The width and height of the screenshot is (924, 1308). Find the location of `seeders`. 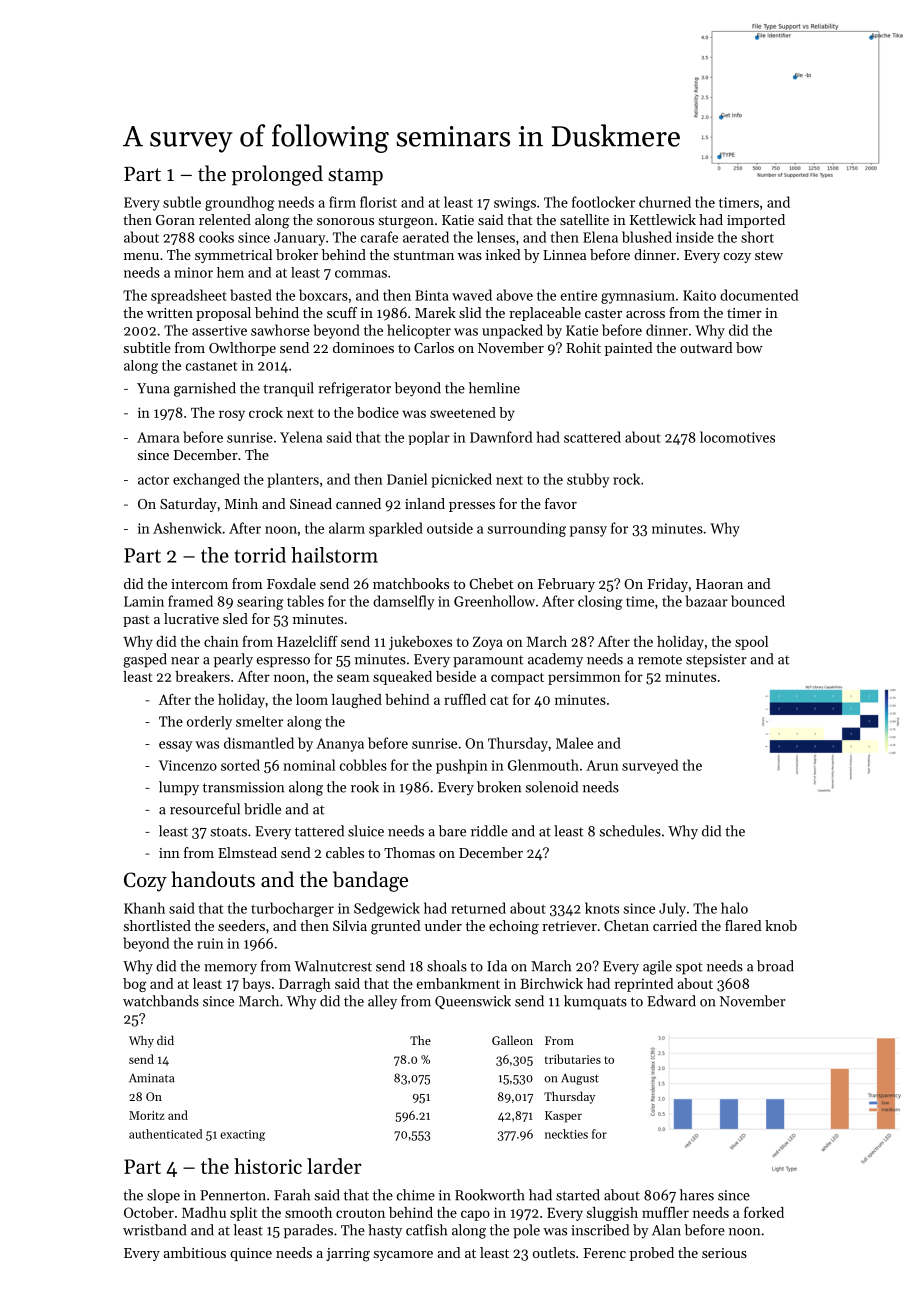

seeders is located at coordinates (241, 925).
